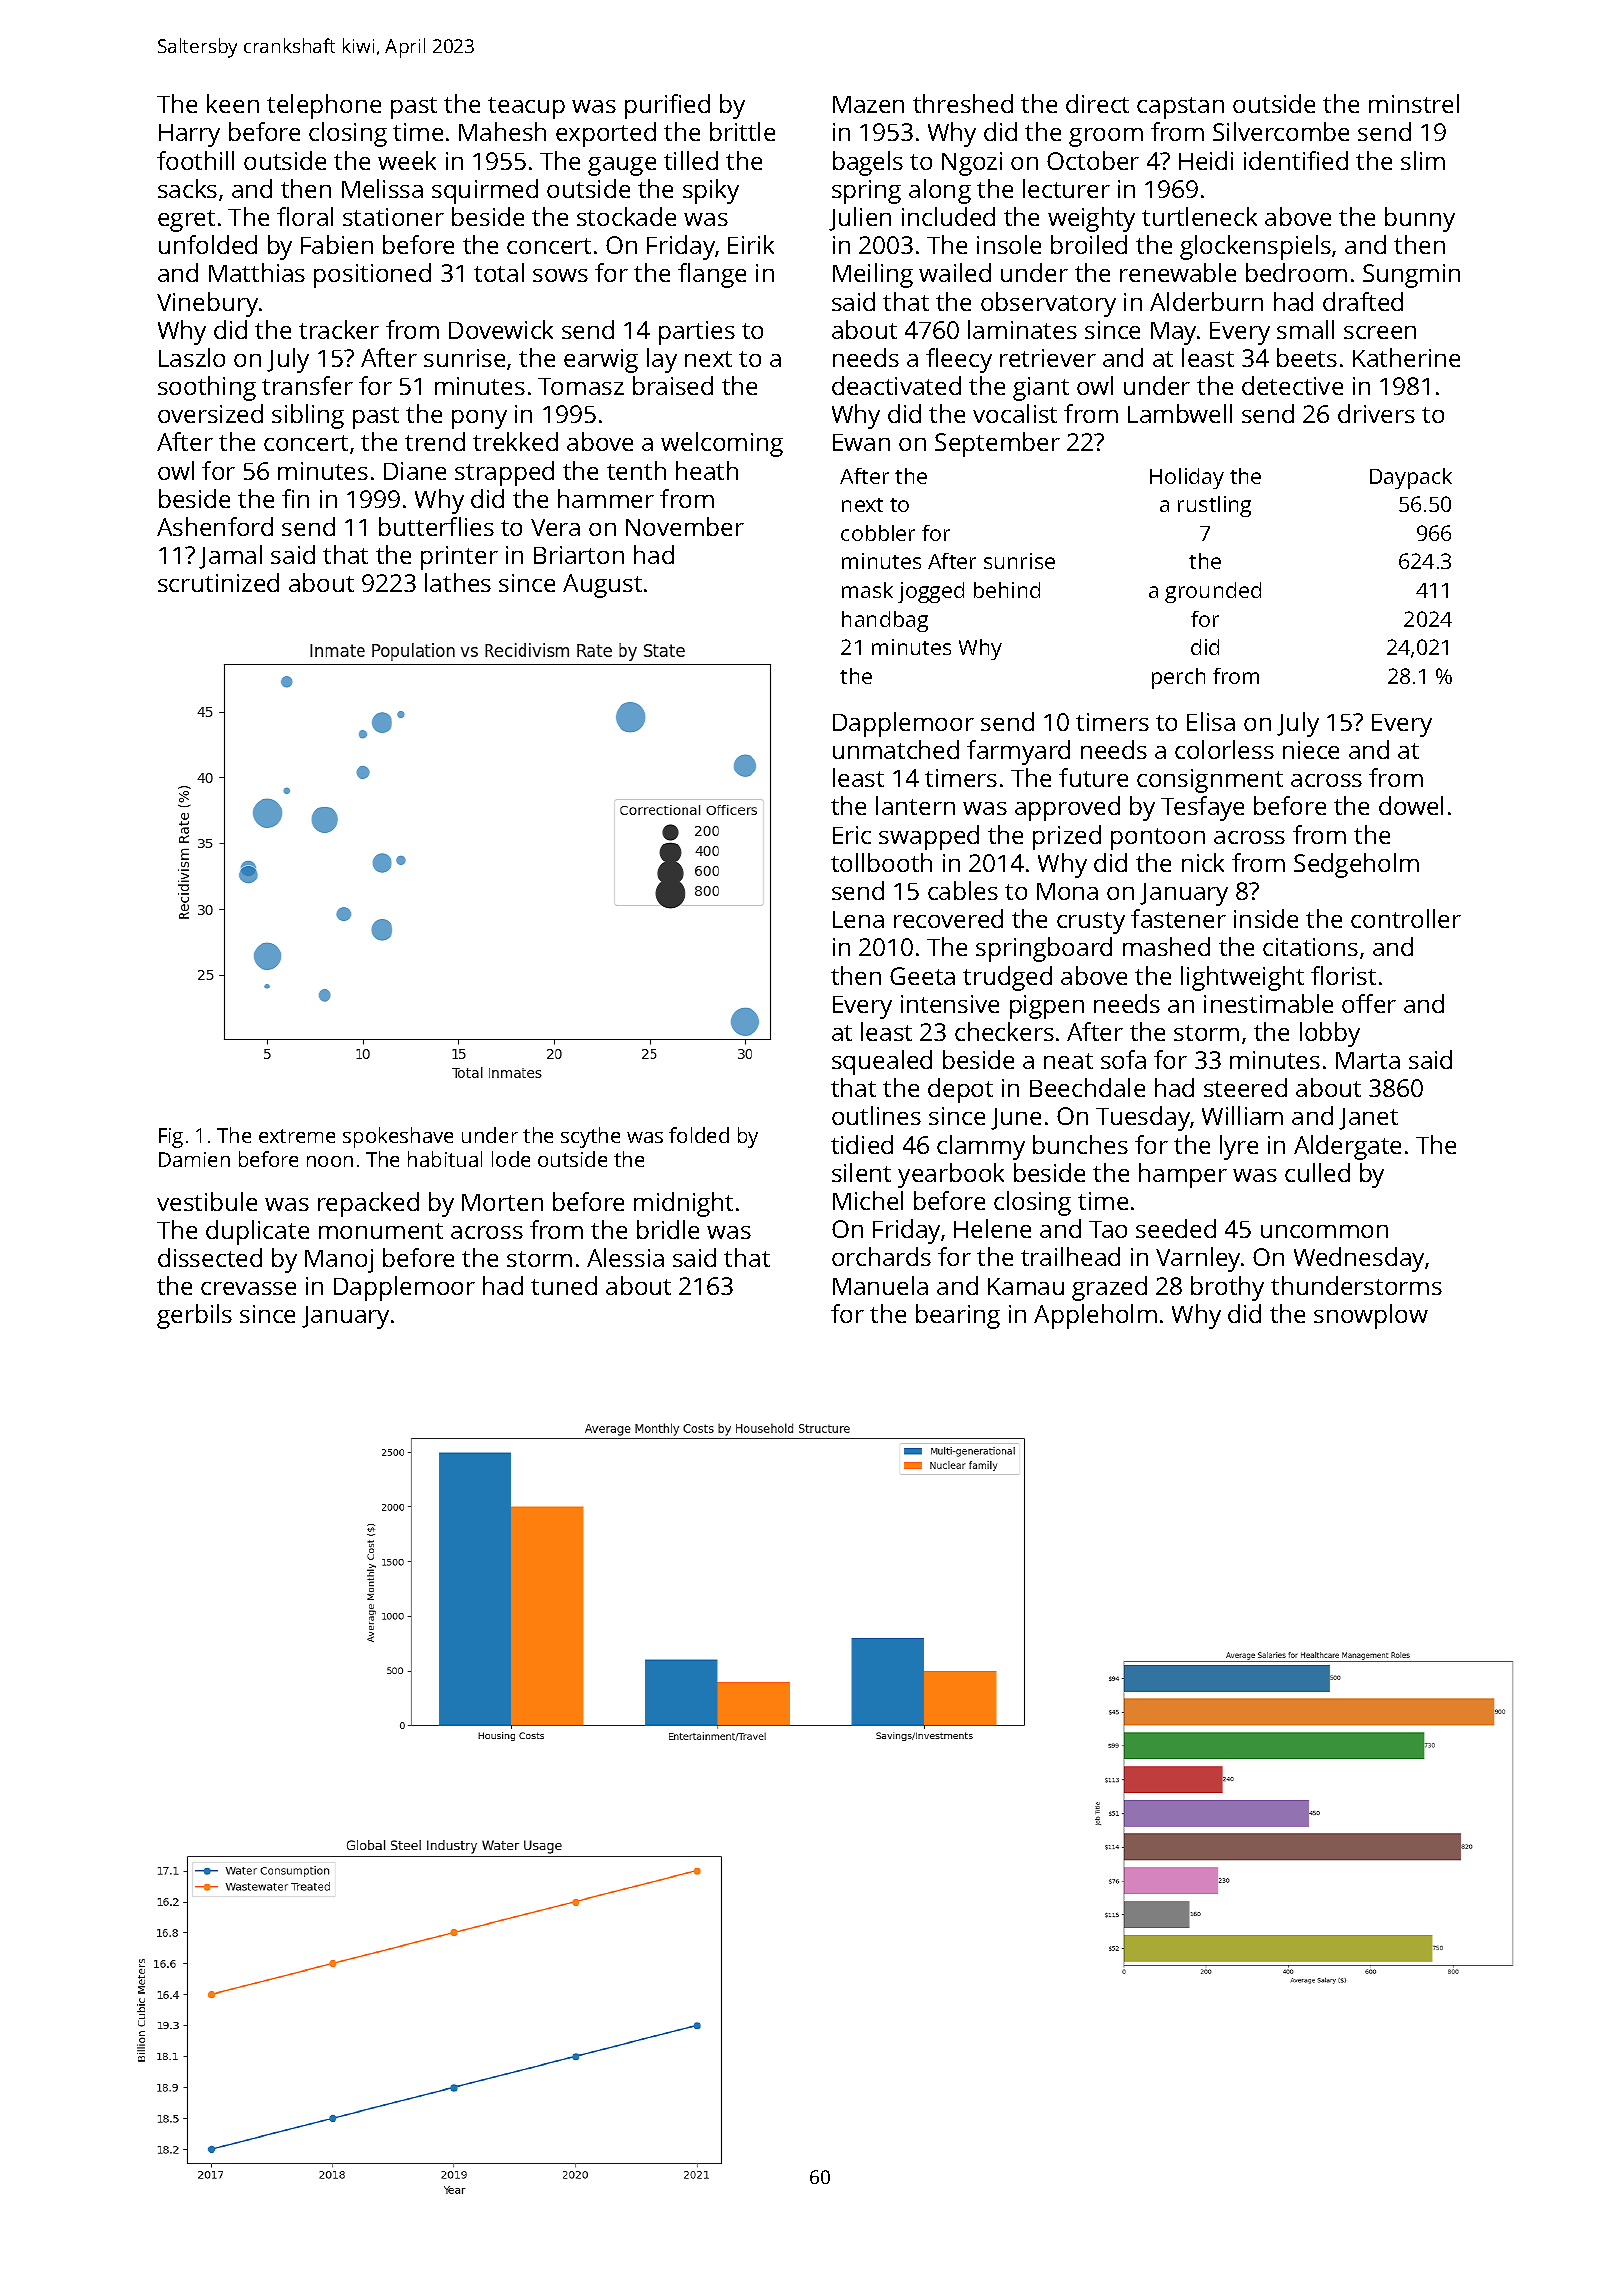 The image size is (1620, 2292). What do you see at coordinates (881, 862) in the screenshot?
I see `tollbooth` at bounding box center [881, 862].
